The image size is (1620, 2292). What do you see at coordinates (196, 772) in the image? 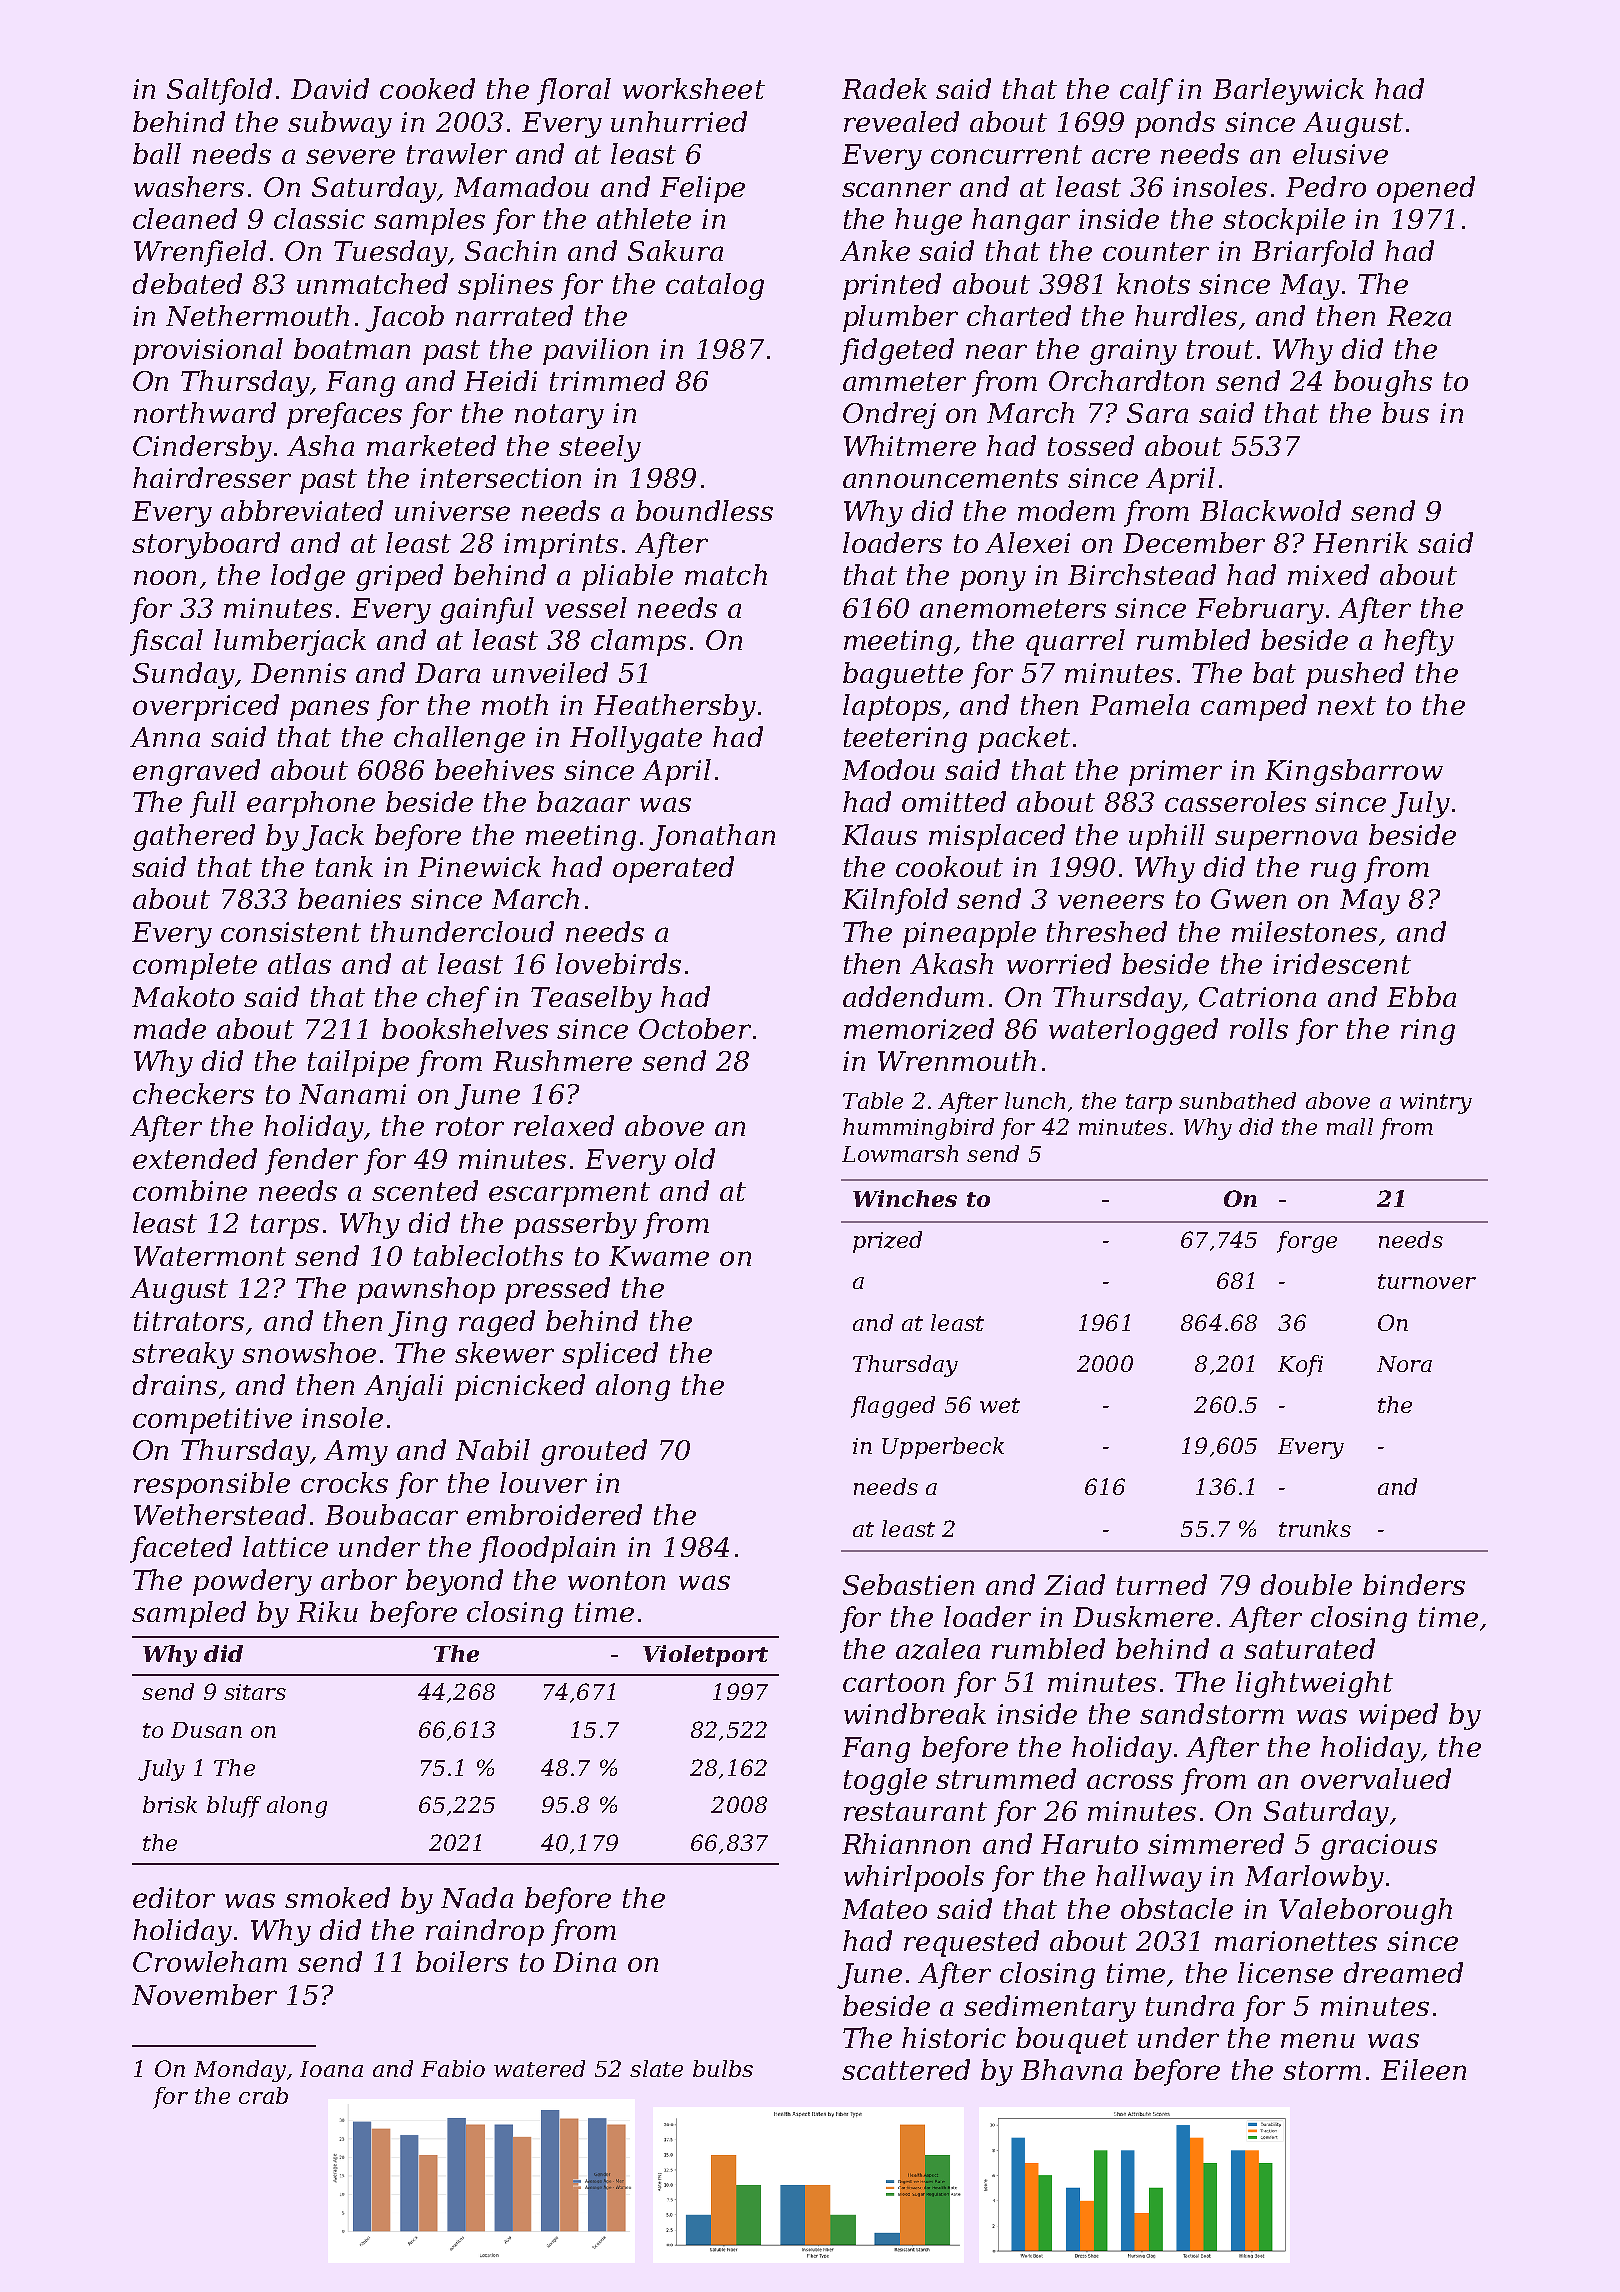
I see `engraved` at bounding box center [196, 772].
